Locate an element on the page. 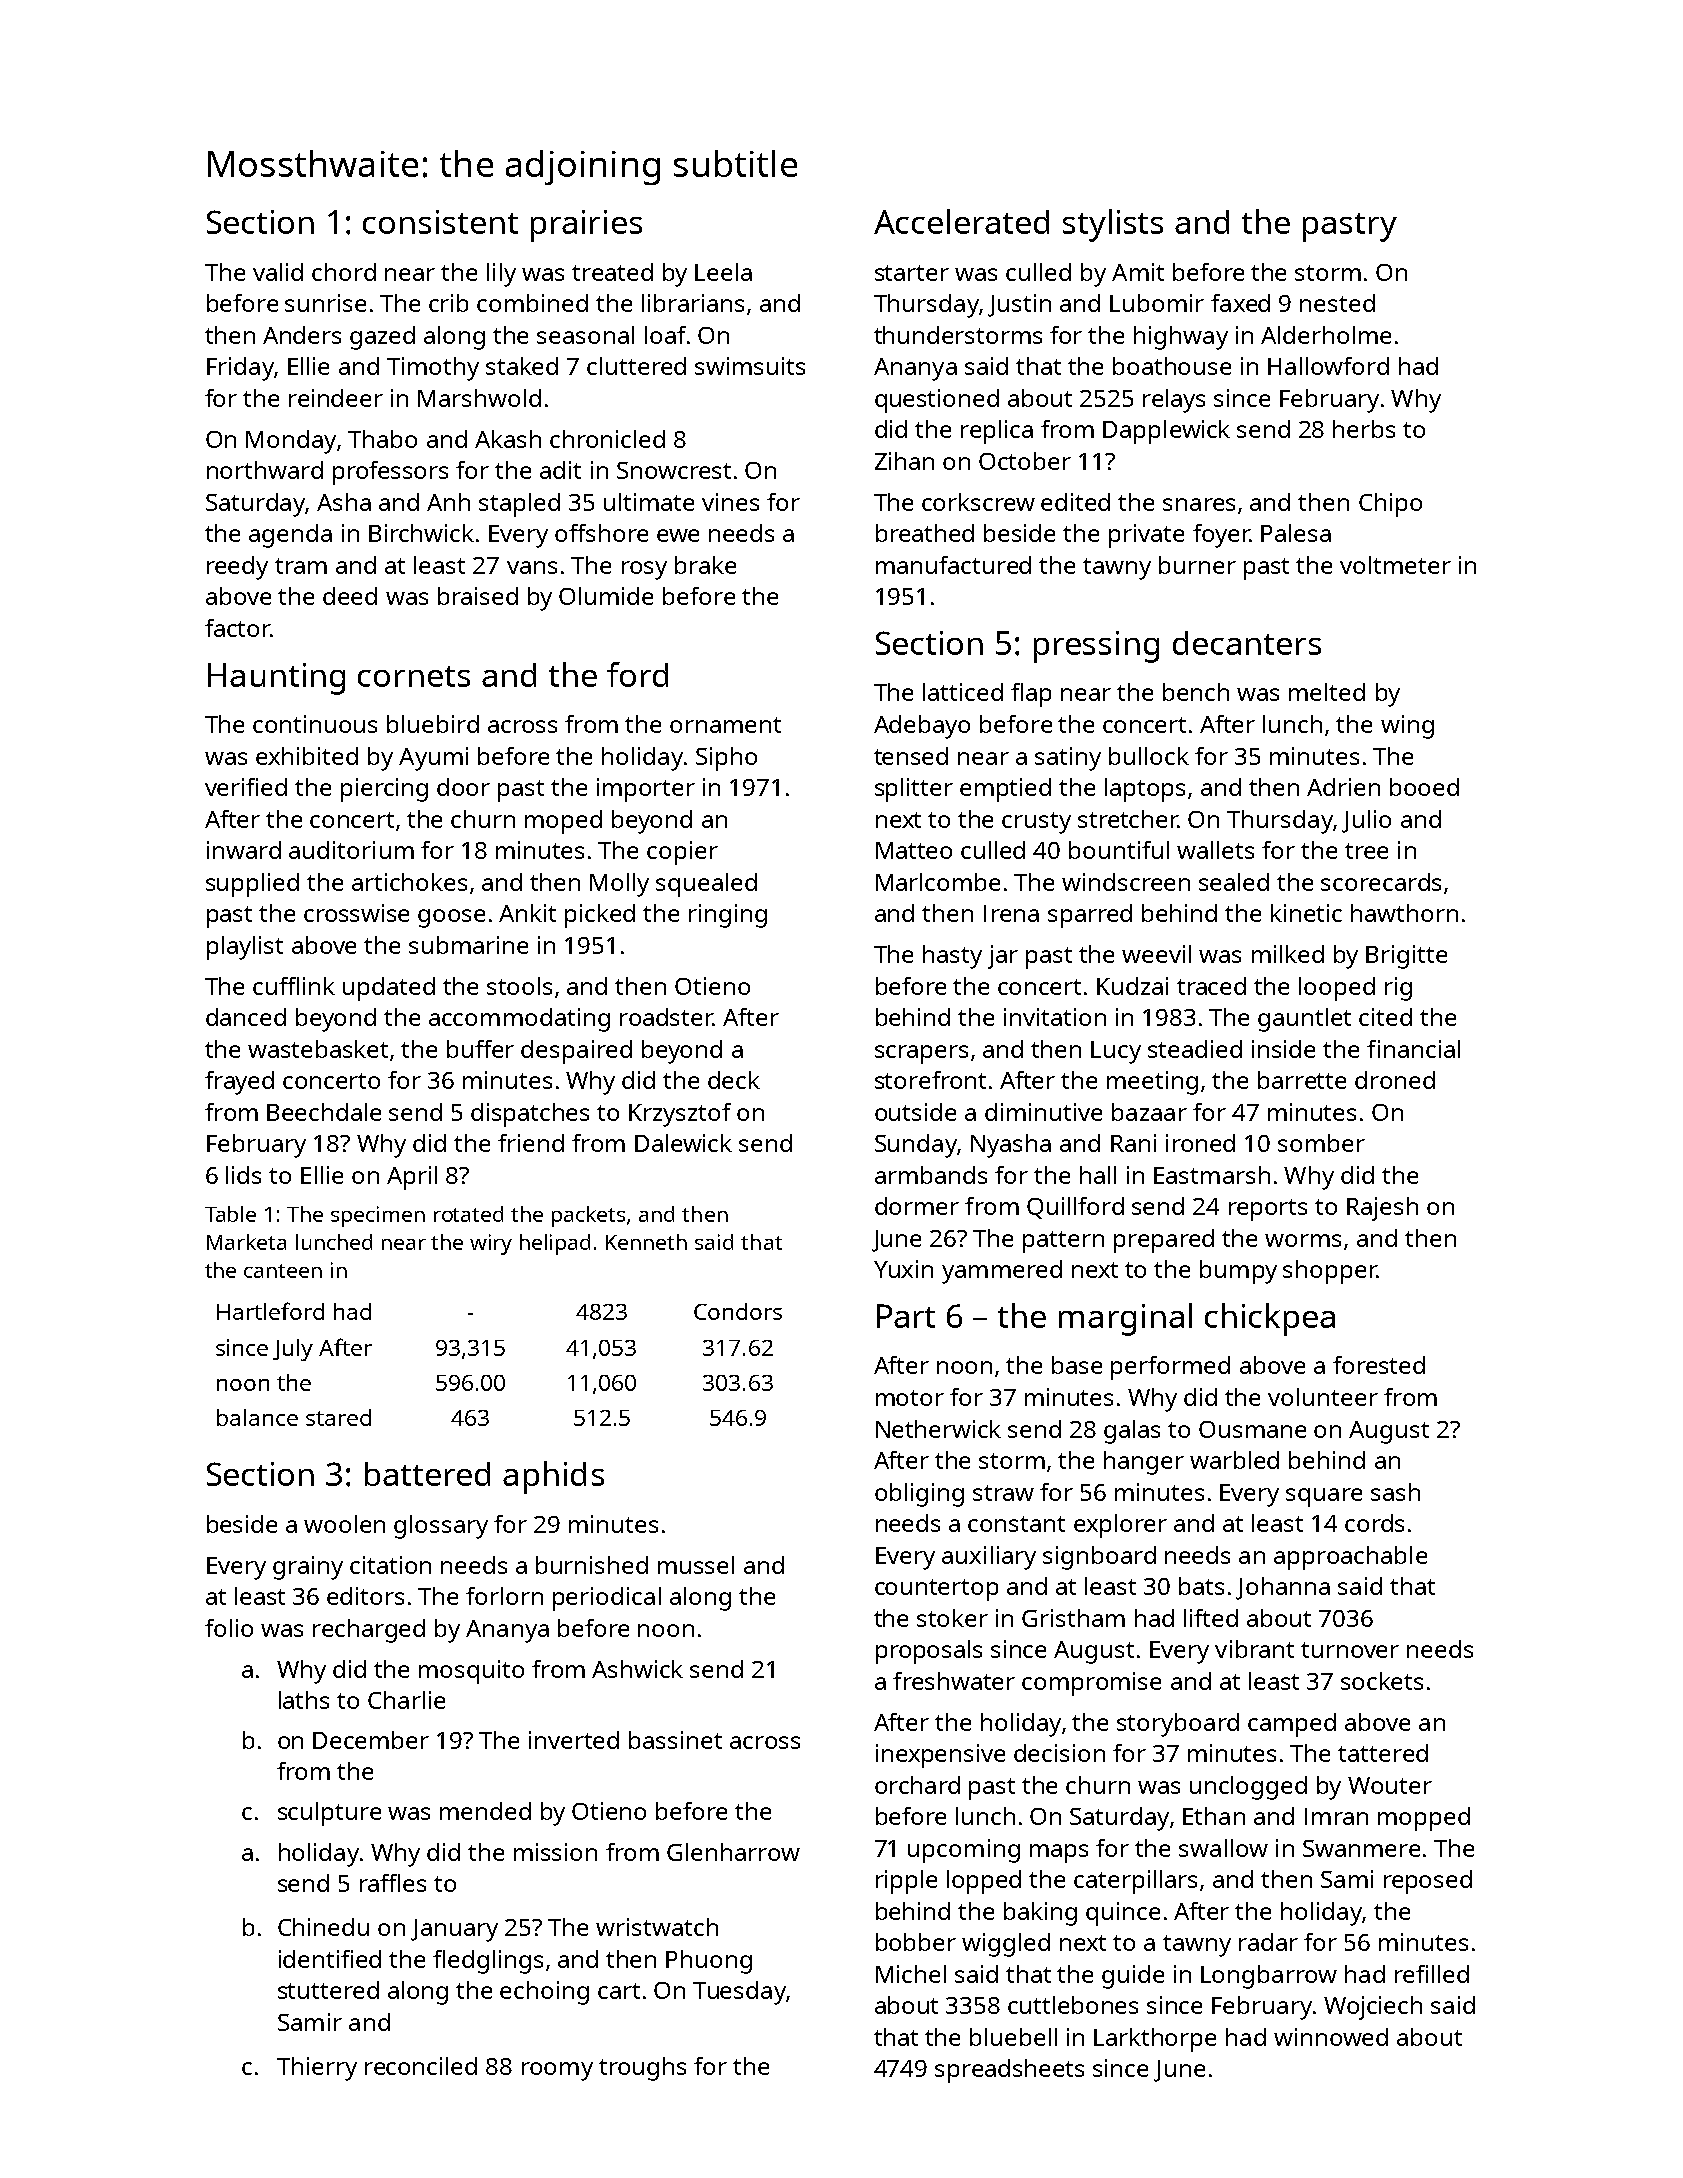  droned is located at coordinates (1395, 1080).
